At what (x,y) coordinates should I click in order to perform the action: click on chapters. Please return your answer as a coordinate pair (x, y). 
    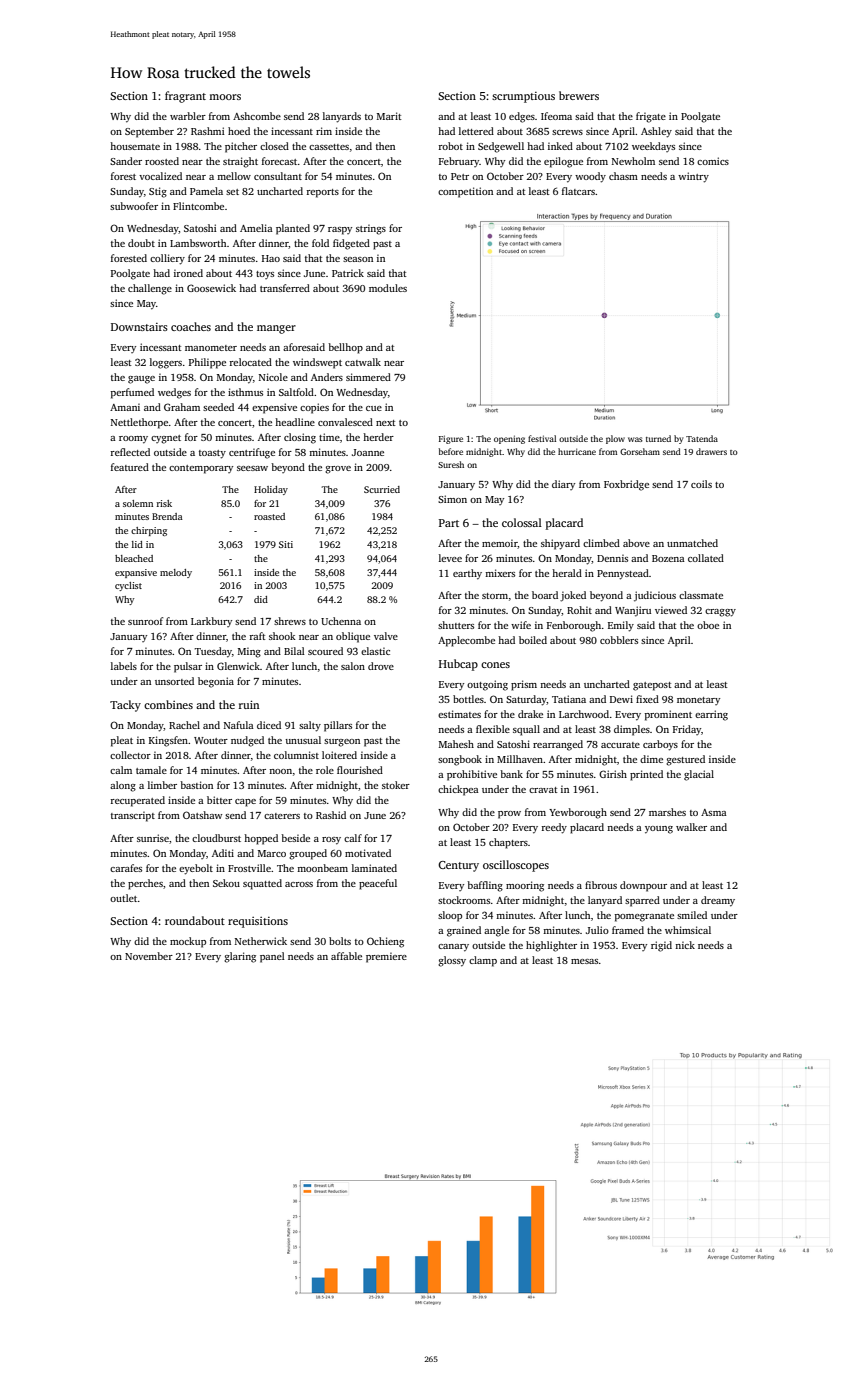
    Looking at the image, I should click on (508, 843).
